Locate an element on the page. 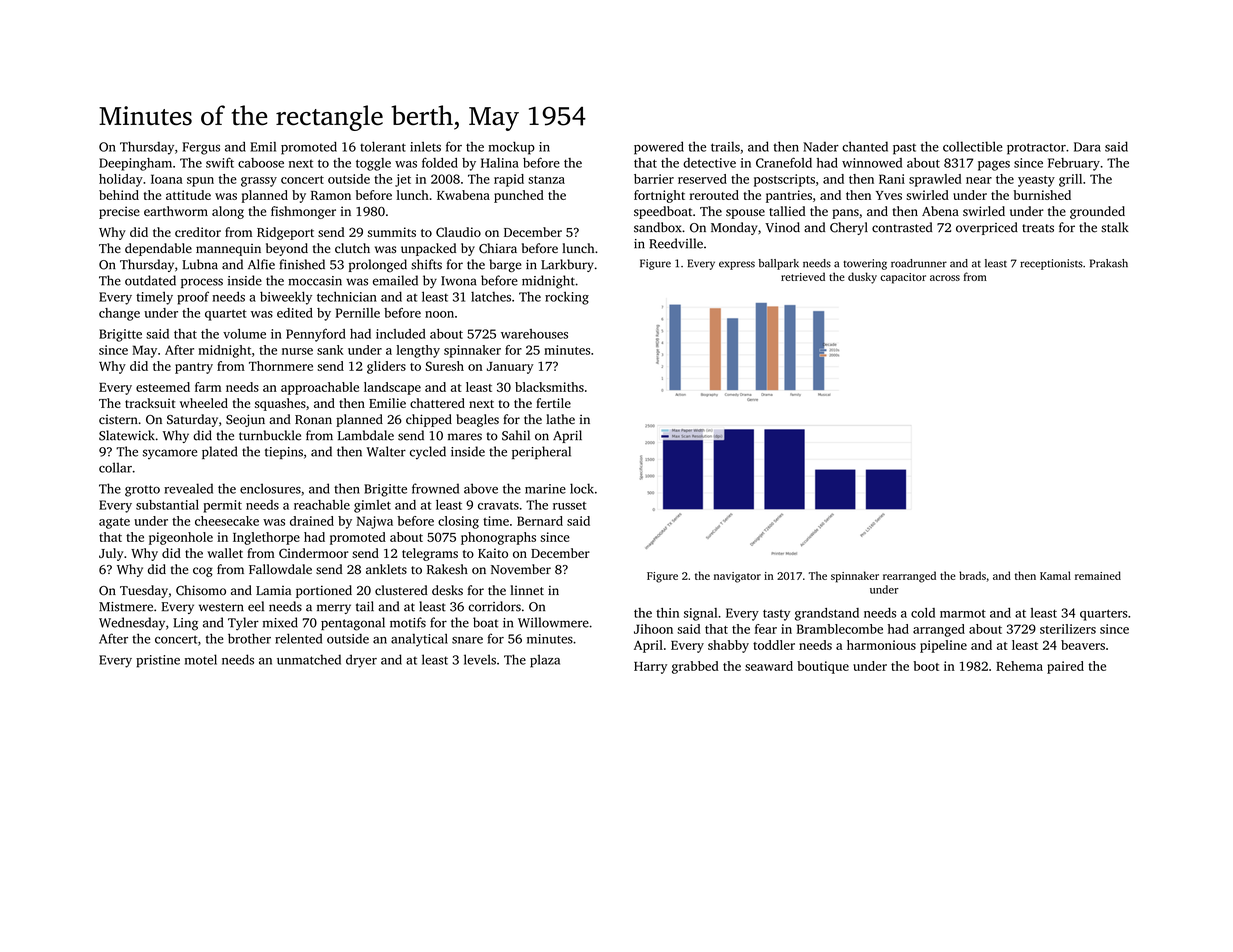 This document has height=952, width=1233. peripheral is located at coordinates (541, 452).
